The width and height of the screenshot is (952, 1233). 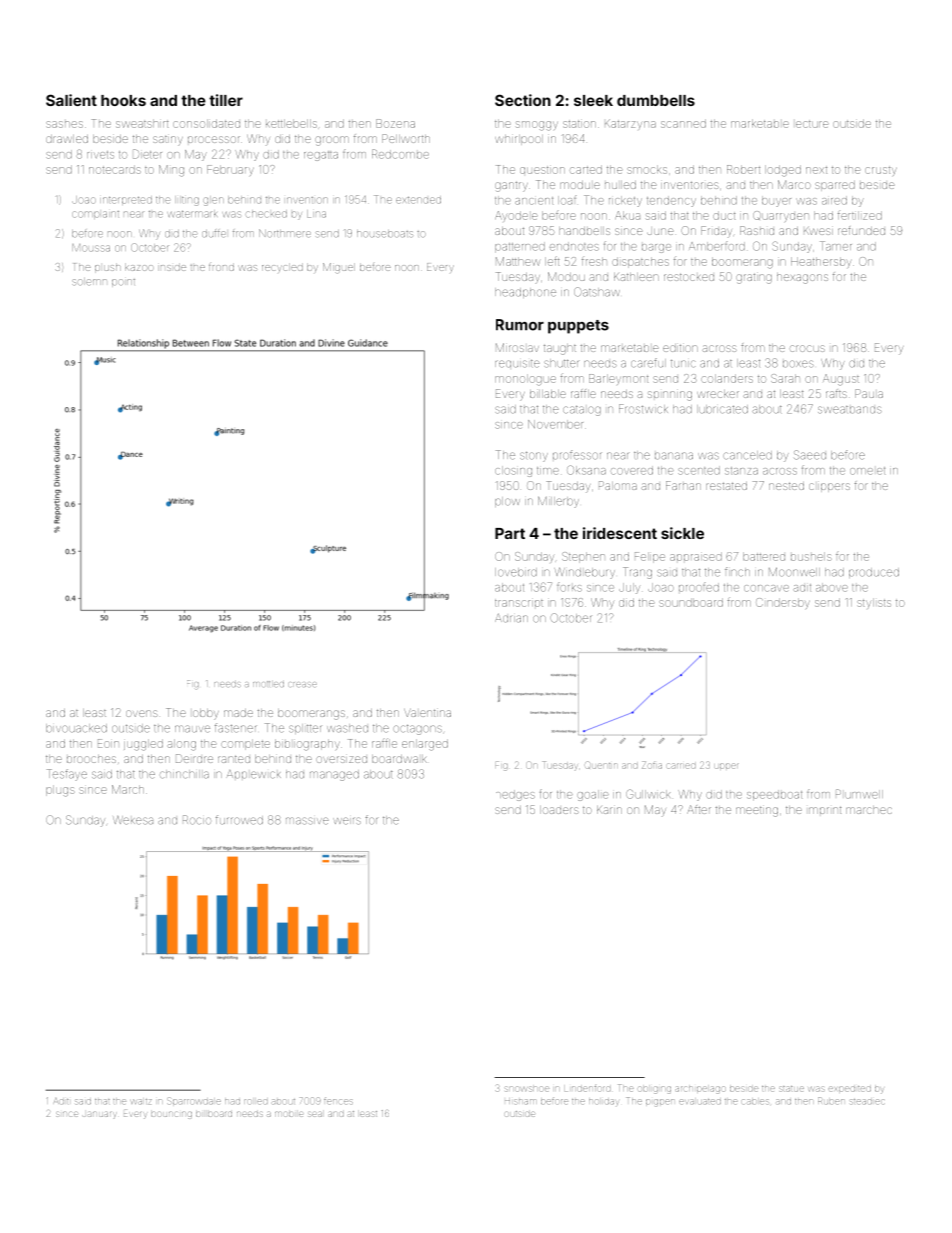 I want to click on enlarged, so click(x=425, y=745).
